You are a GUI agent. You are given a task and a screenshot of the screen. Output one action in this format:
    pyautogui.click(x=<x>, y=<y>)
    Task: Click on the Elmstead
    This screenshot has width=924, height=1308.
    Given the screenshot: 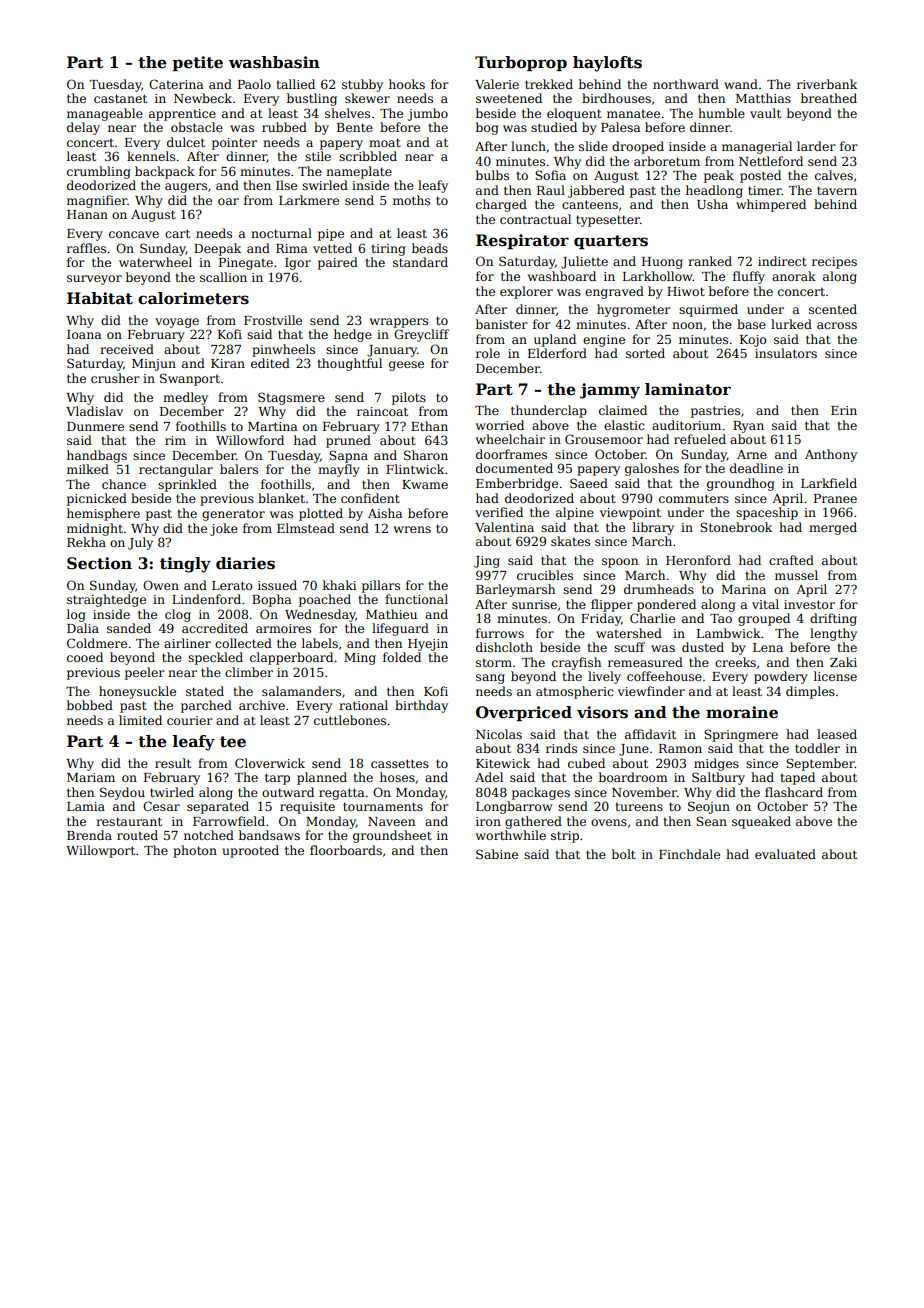 What is the action you would take?
    pyautogui.click(x=306, y=528)
